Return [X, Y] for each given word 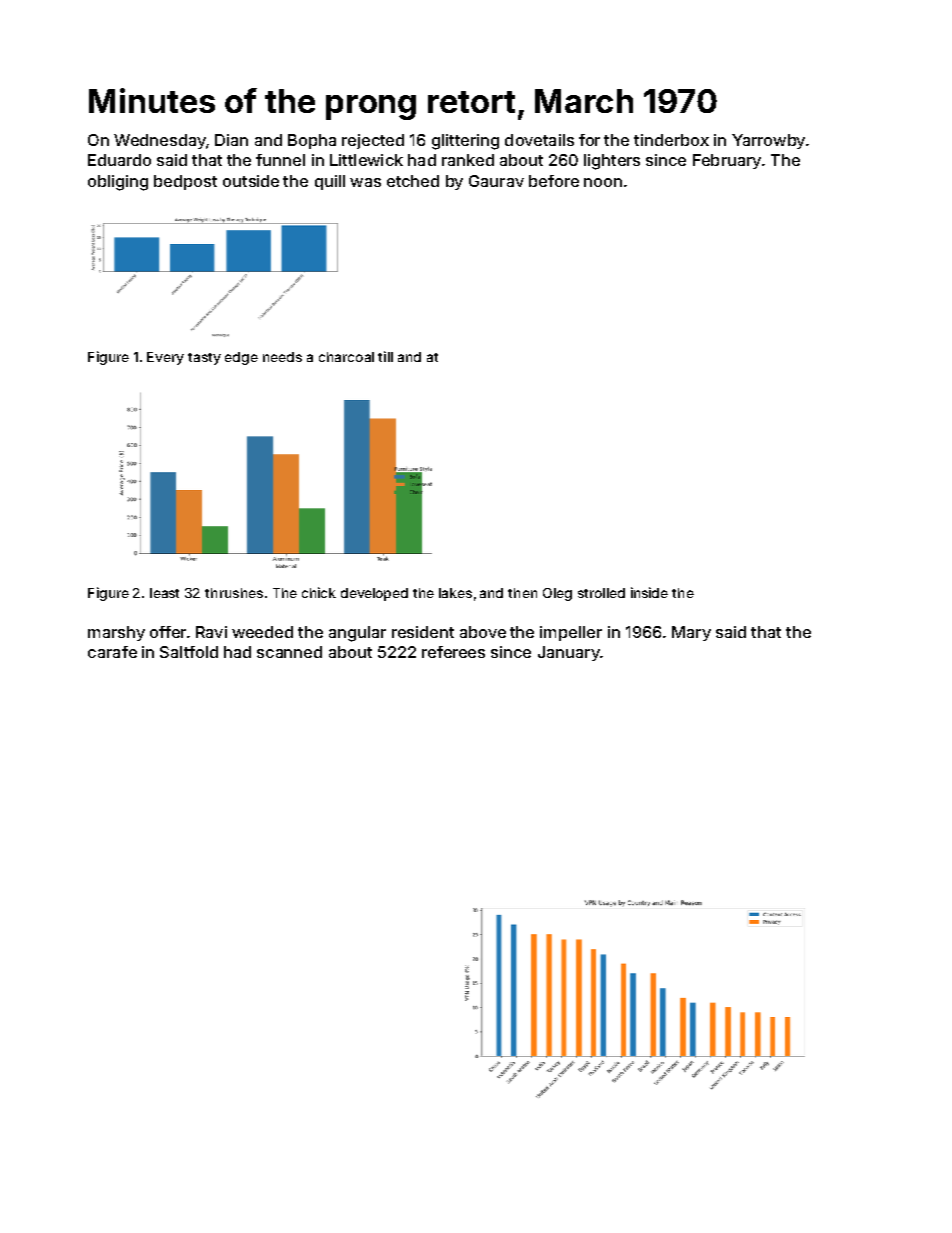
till [385, 356]
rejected [373, 141]
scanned [289, 652]
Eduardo [119, 160]
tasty [204, 359]
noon [603, 182]
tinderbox [671, 140]
